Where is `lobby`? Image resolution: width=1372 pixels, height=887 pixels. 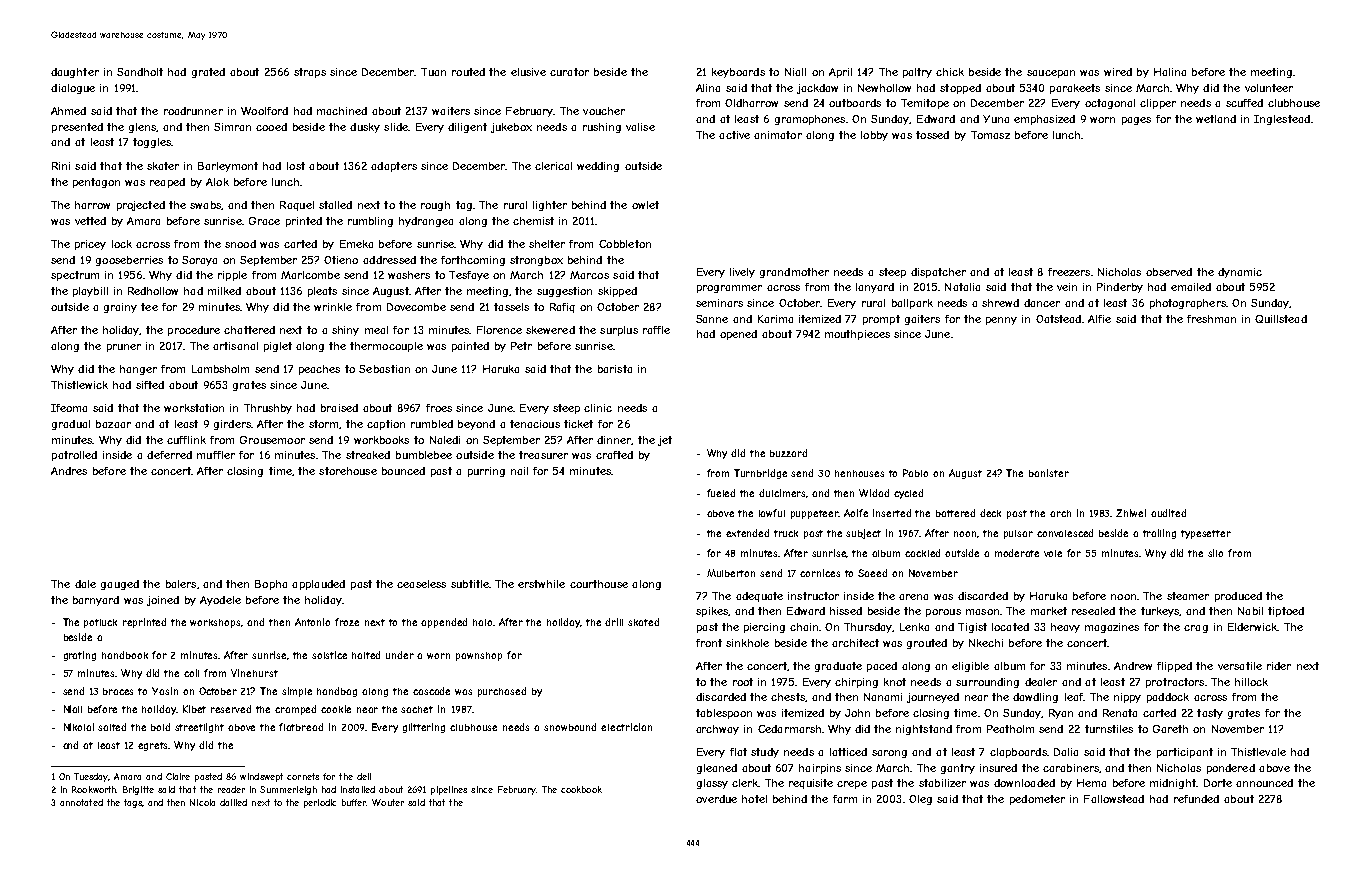 lobby is located at coordinates (874, 136).
